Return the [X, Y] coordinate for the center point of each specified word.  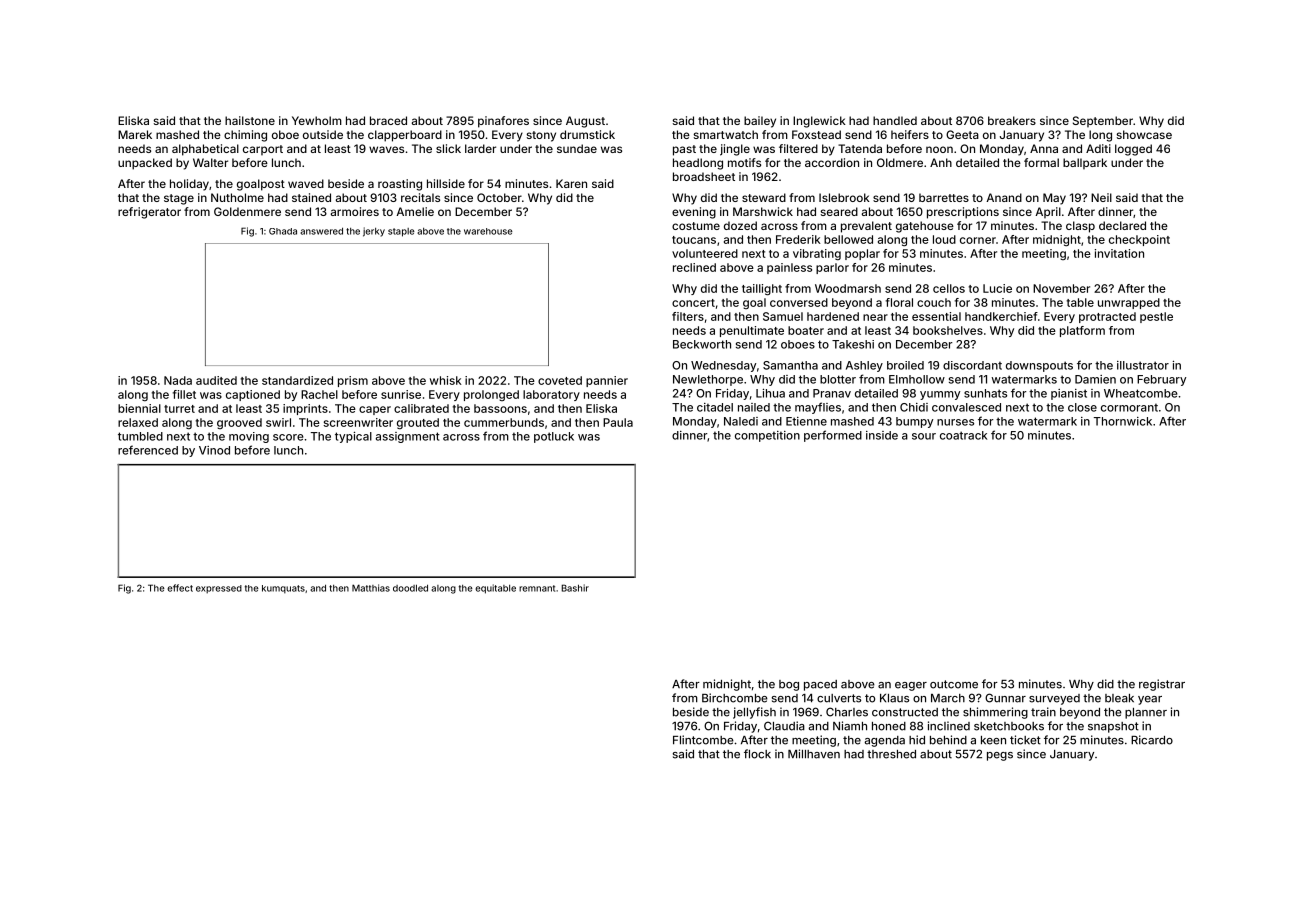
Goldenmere [247, 211]
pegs [1000, 756]
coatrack [963, 435]
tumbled [140, 436]
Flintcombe [703, 740]
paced [820, 685]
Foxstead [816, 134]
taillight [762, 290]
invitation [1119, 253]
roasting [400, 185]
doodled [410, 588]
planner [1146, 713]
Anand [1004, 197]
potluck [554, 437]
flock [757, 754]
